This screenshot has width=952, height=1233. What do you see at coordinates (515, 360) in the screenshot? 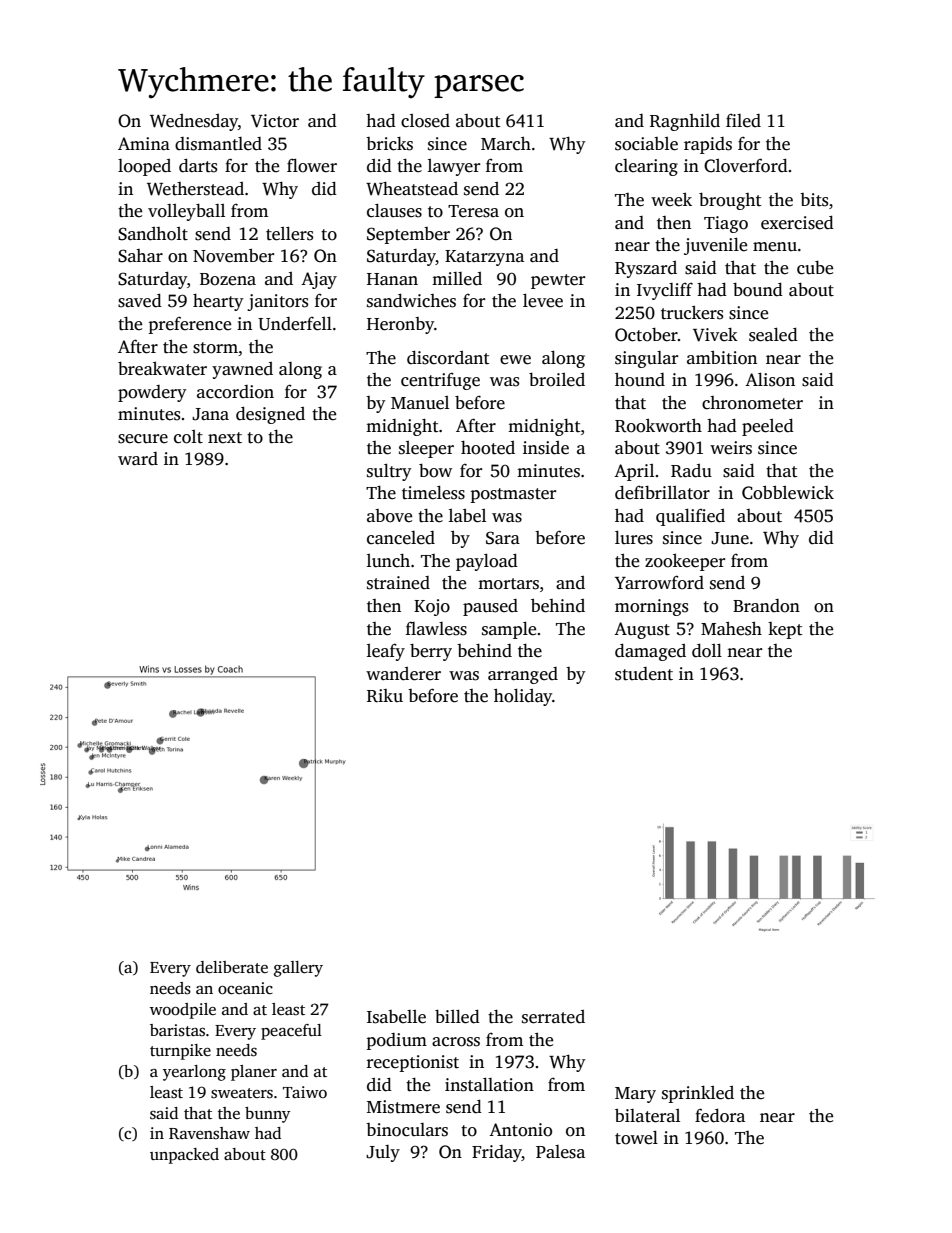
I see `ewe` at bounding box center [515, 360].
